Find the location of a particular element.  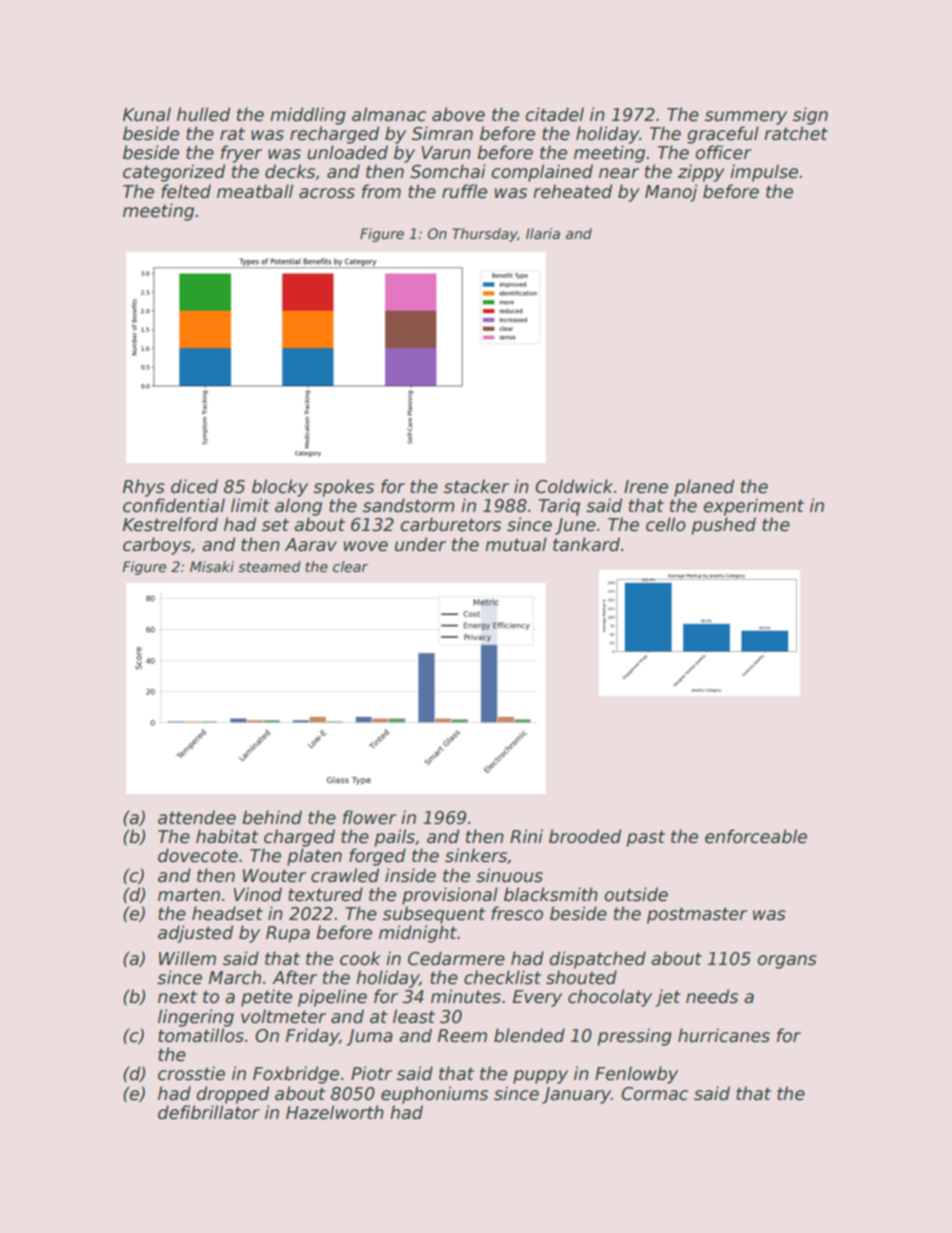

euphoniums is located at coordinates (434, 1095).
